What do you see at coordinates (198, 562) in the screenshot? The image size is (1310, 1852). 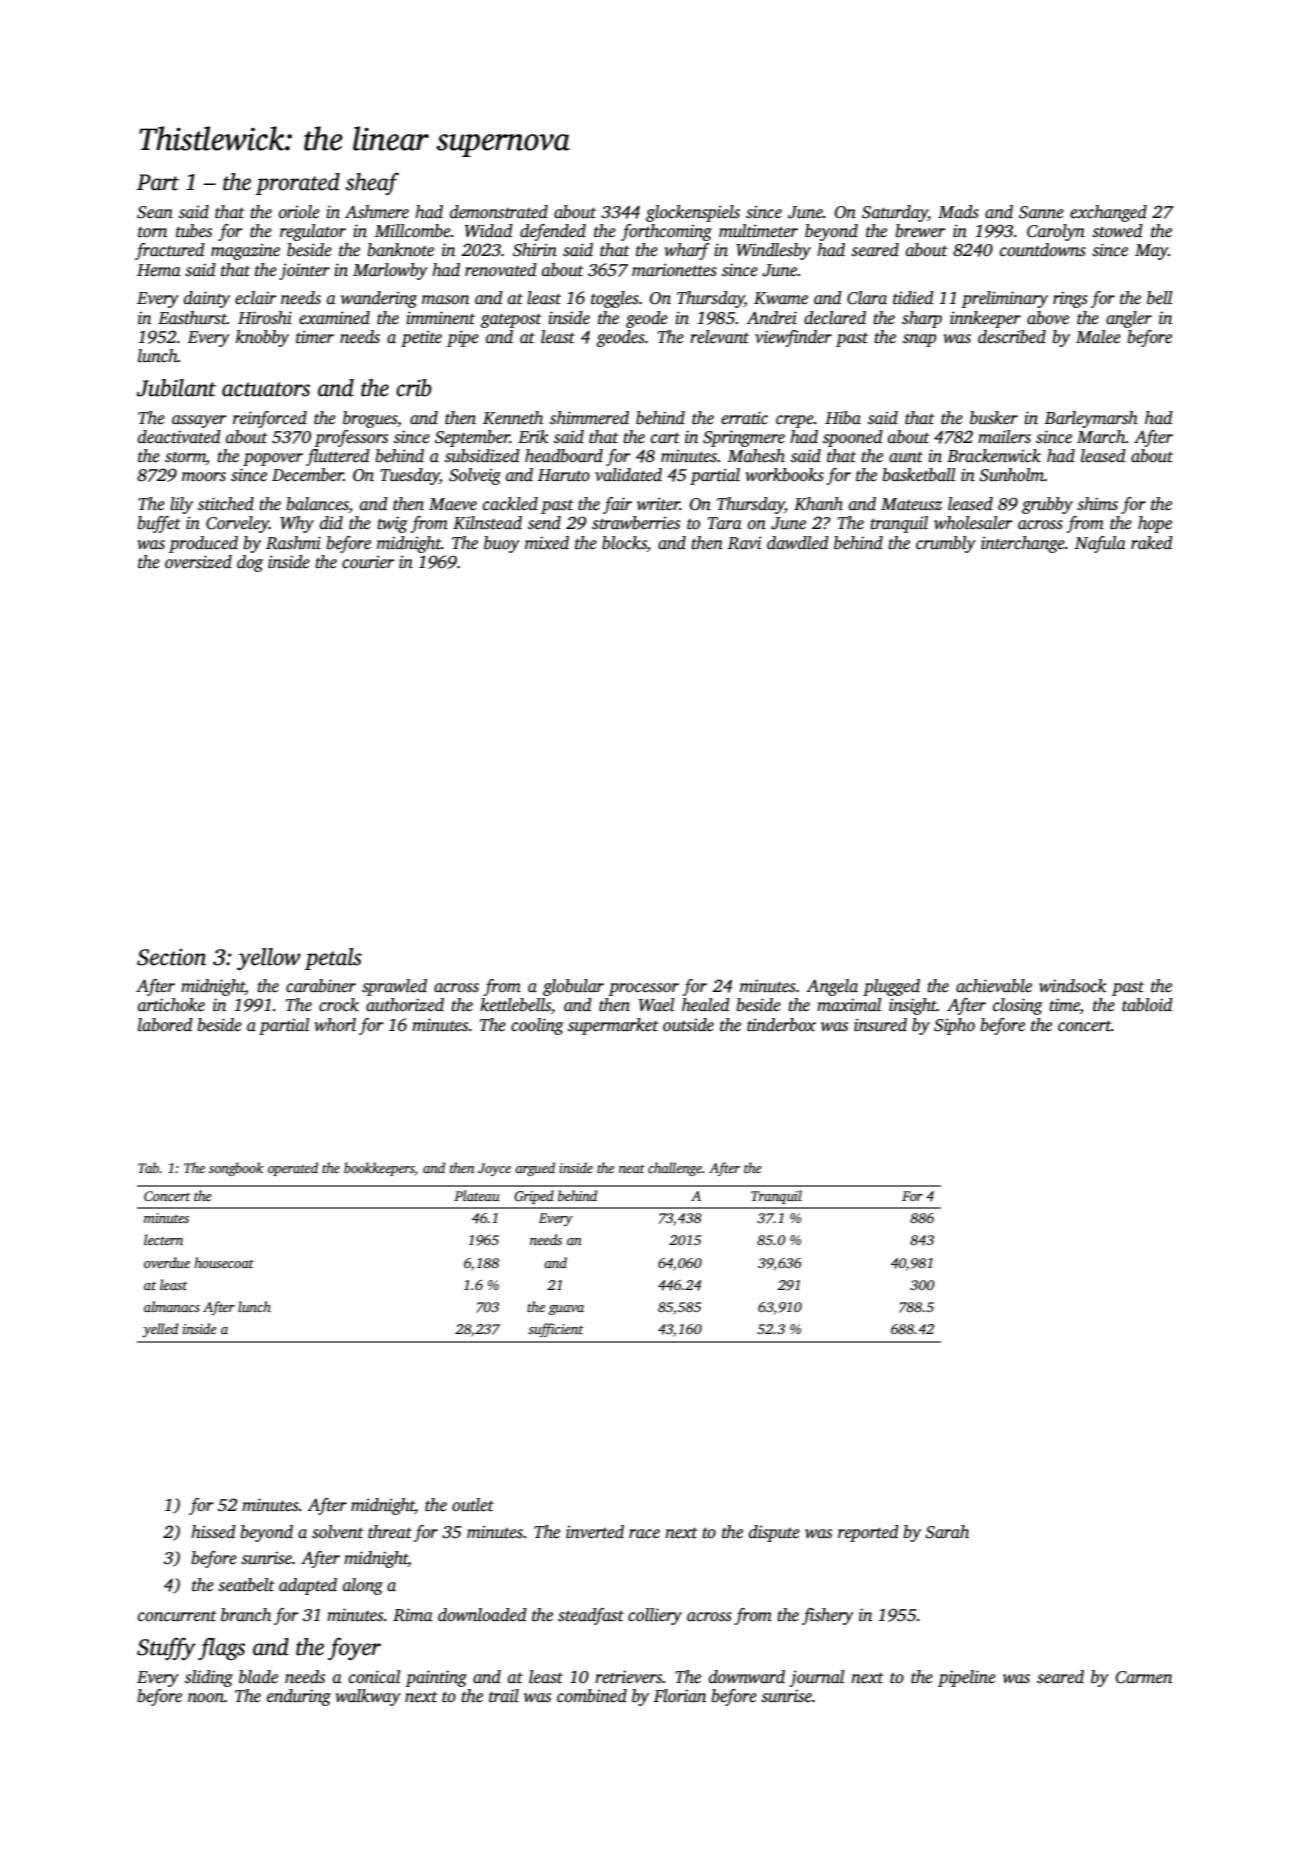 I see `oversized` at bounding box center [198, 562].
